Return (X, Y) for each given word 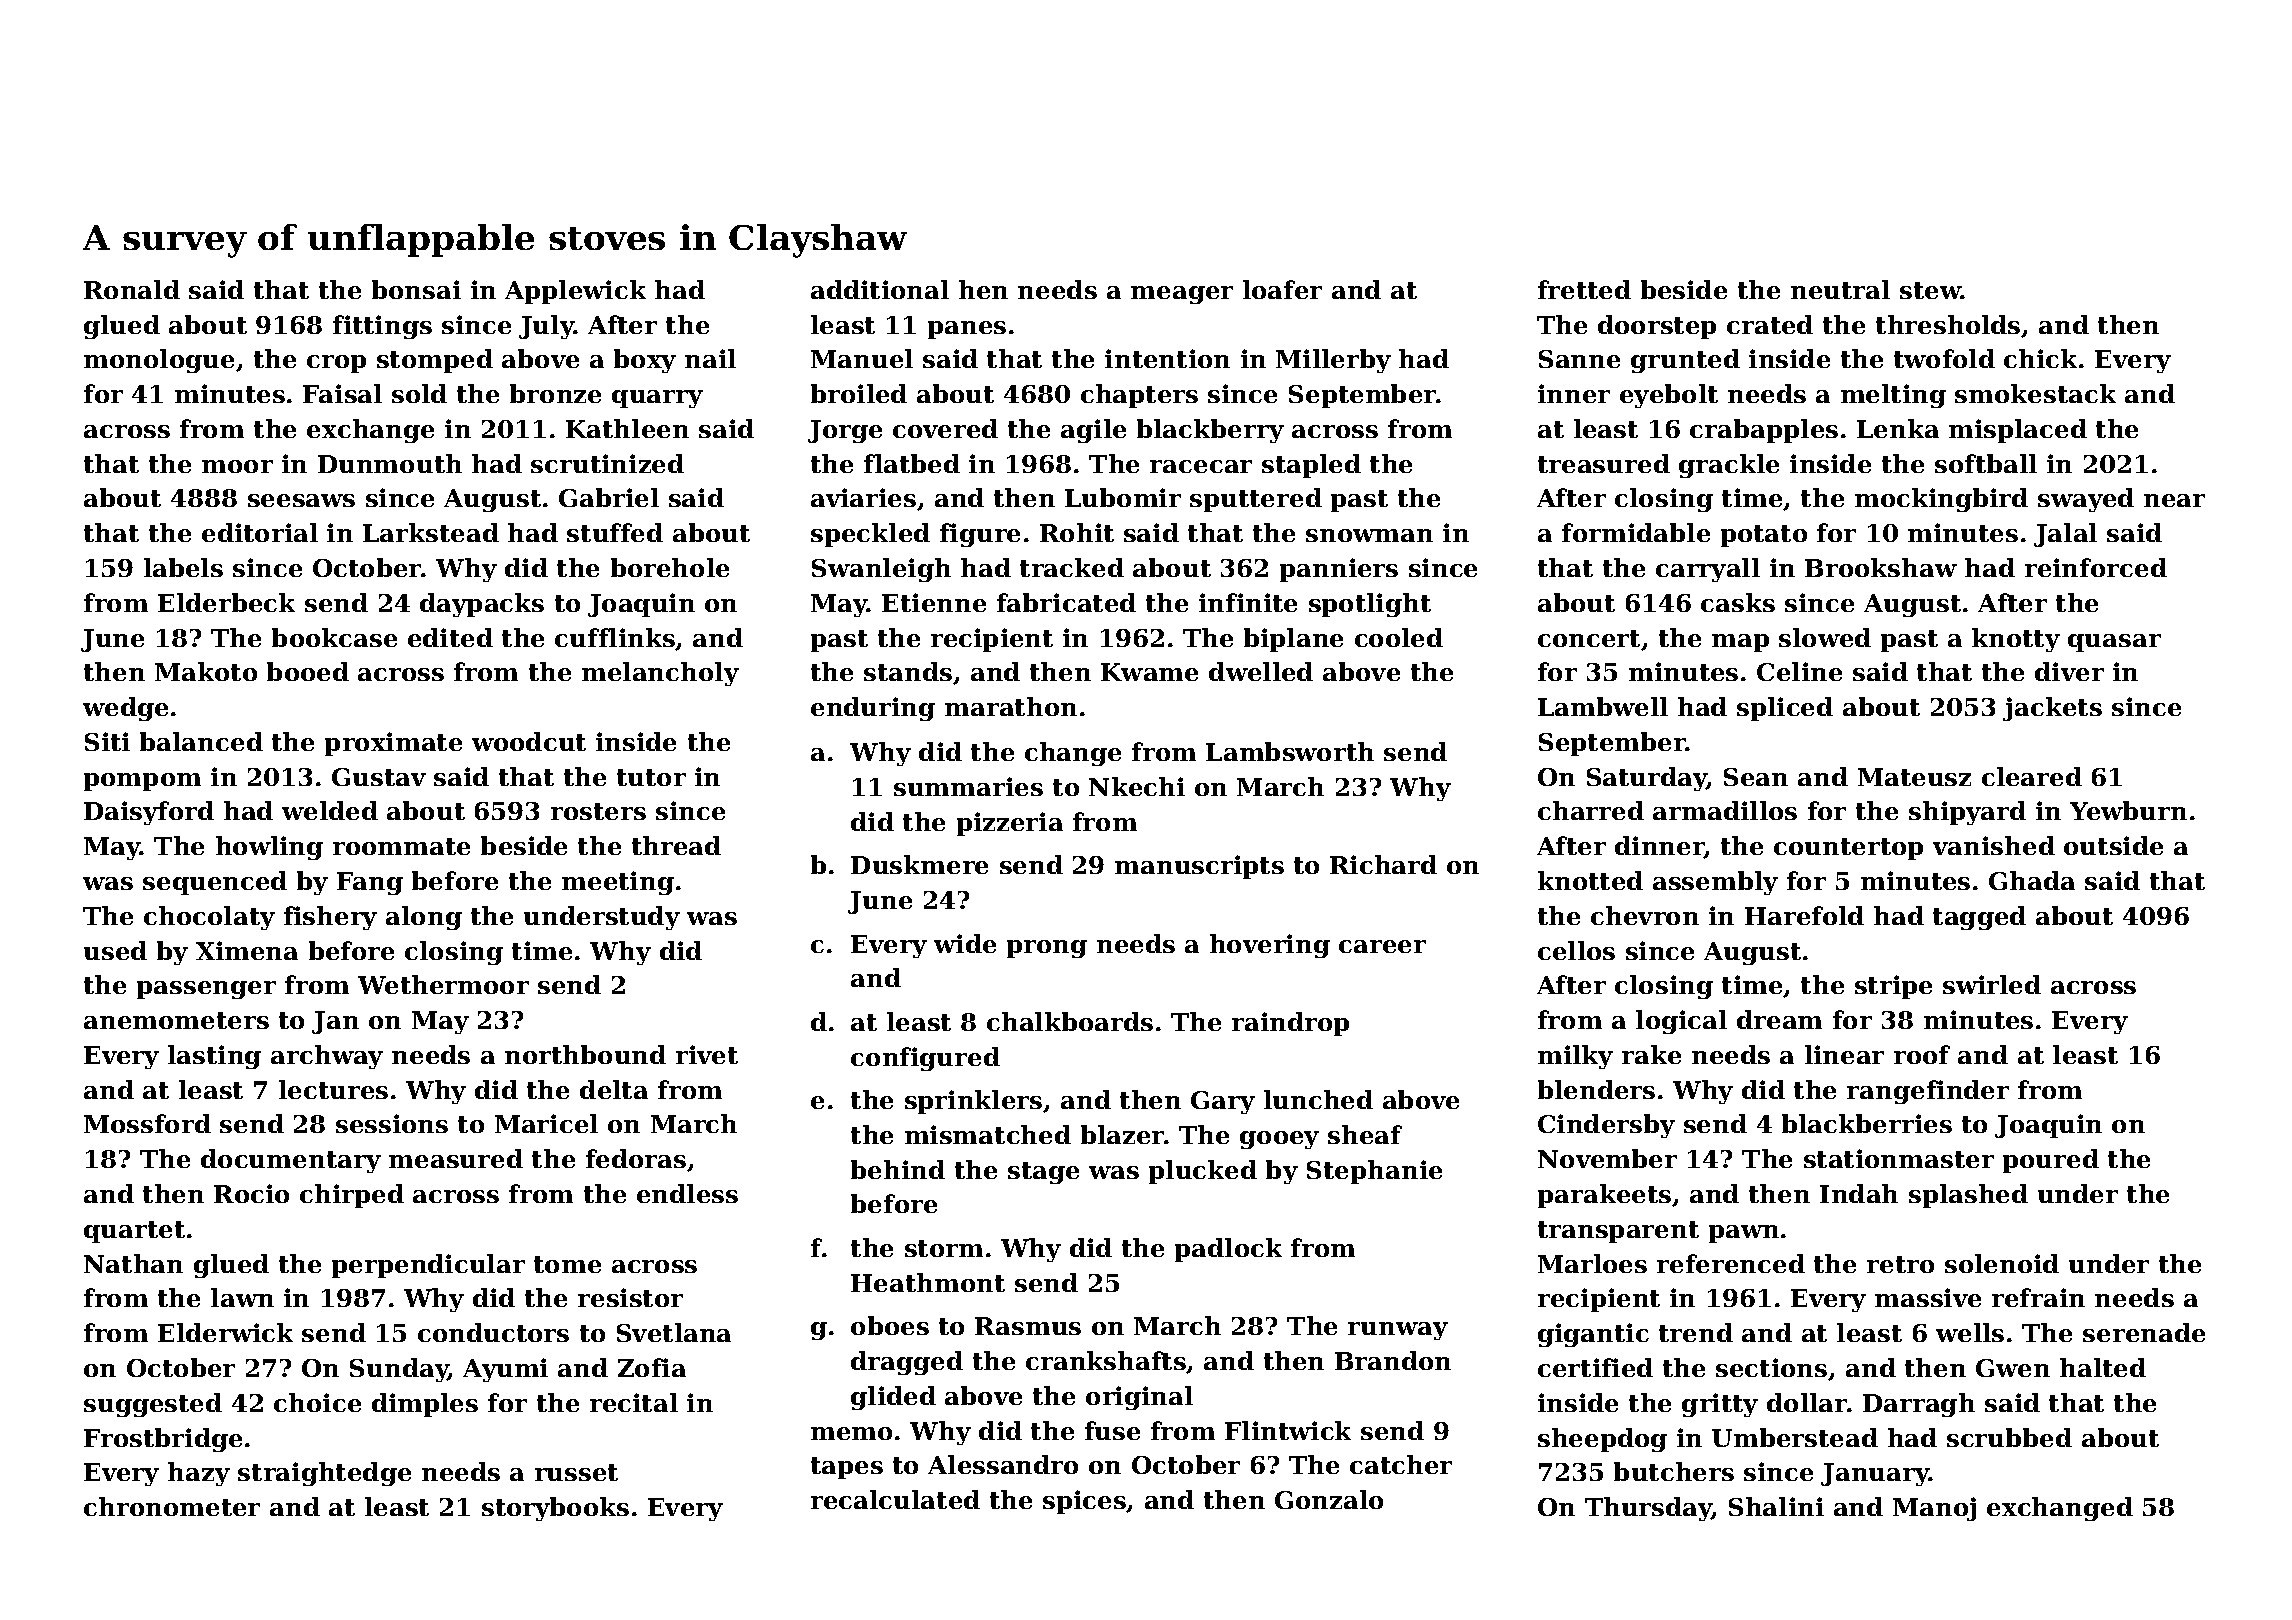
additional (880, 289)
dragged (907, 1363)
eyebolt (1669, 396)
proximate (393, 744)
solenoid (2002, 1263)
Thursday (1648, 1509)
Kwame (1149, 672)
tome (567, 1264)
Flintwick (1288, 1430)
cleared (2032, 776)
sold (419, 393)
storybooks (555, 1509)
